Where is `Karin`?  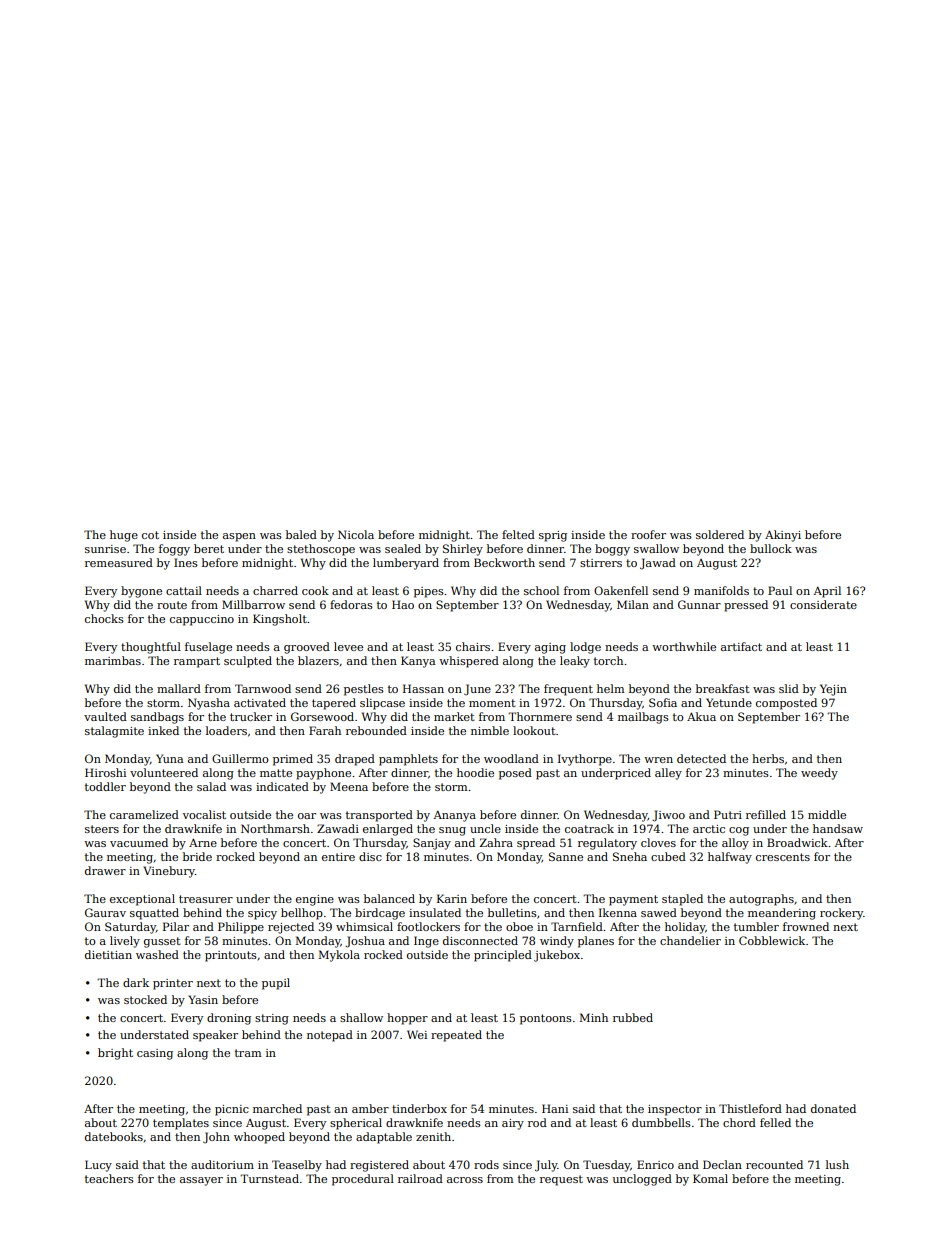
Karin is located at coordinates (452, 898).
